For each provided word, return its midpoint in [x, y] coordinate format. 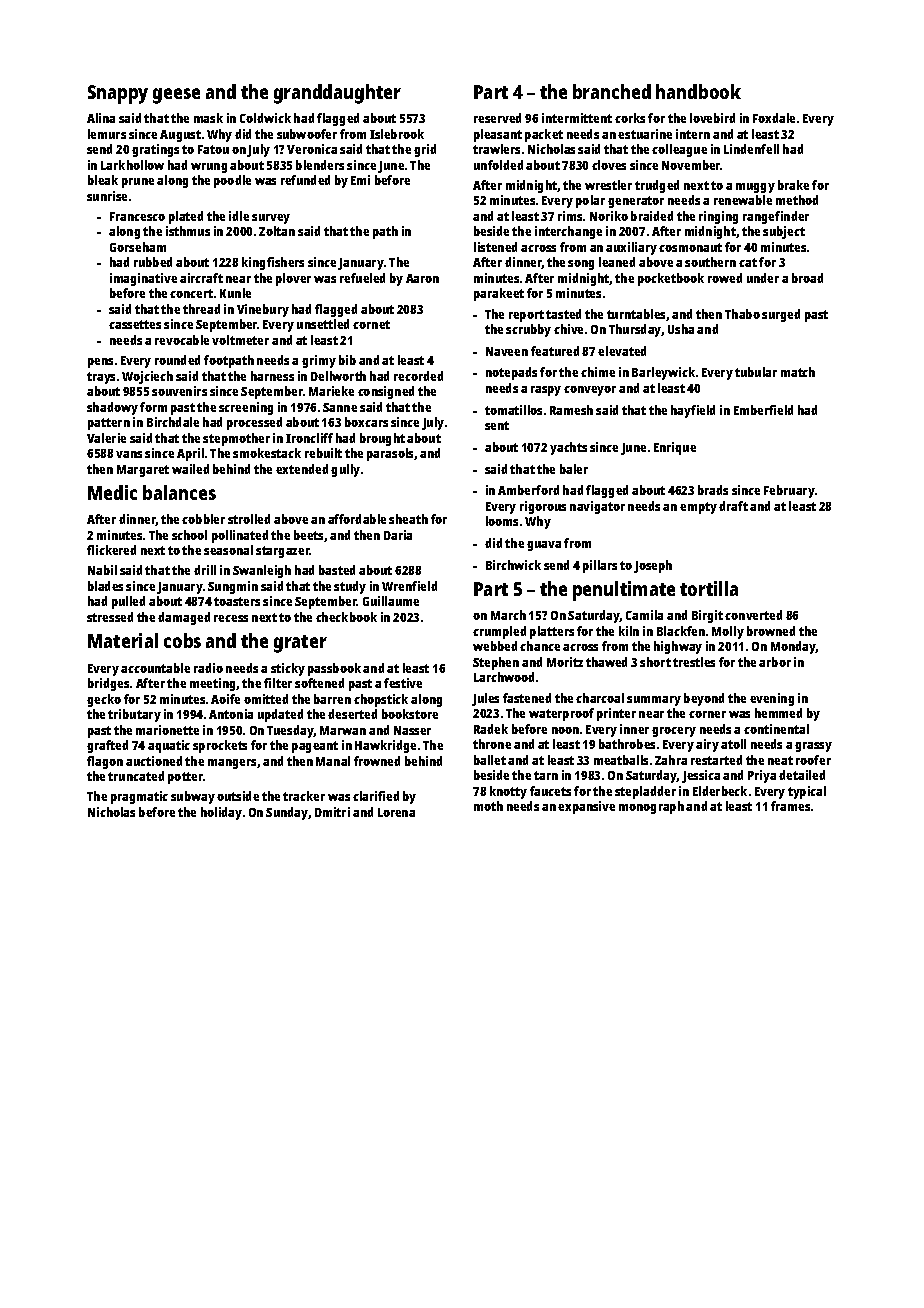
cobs [182, 640]
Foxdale [774, 118]
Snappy [118, 94]
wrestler [608, 185]
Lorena [396, 812]
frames [790, 806]
